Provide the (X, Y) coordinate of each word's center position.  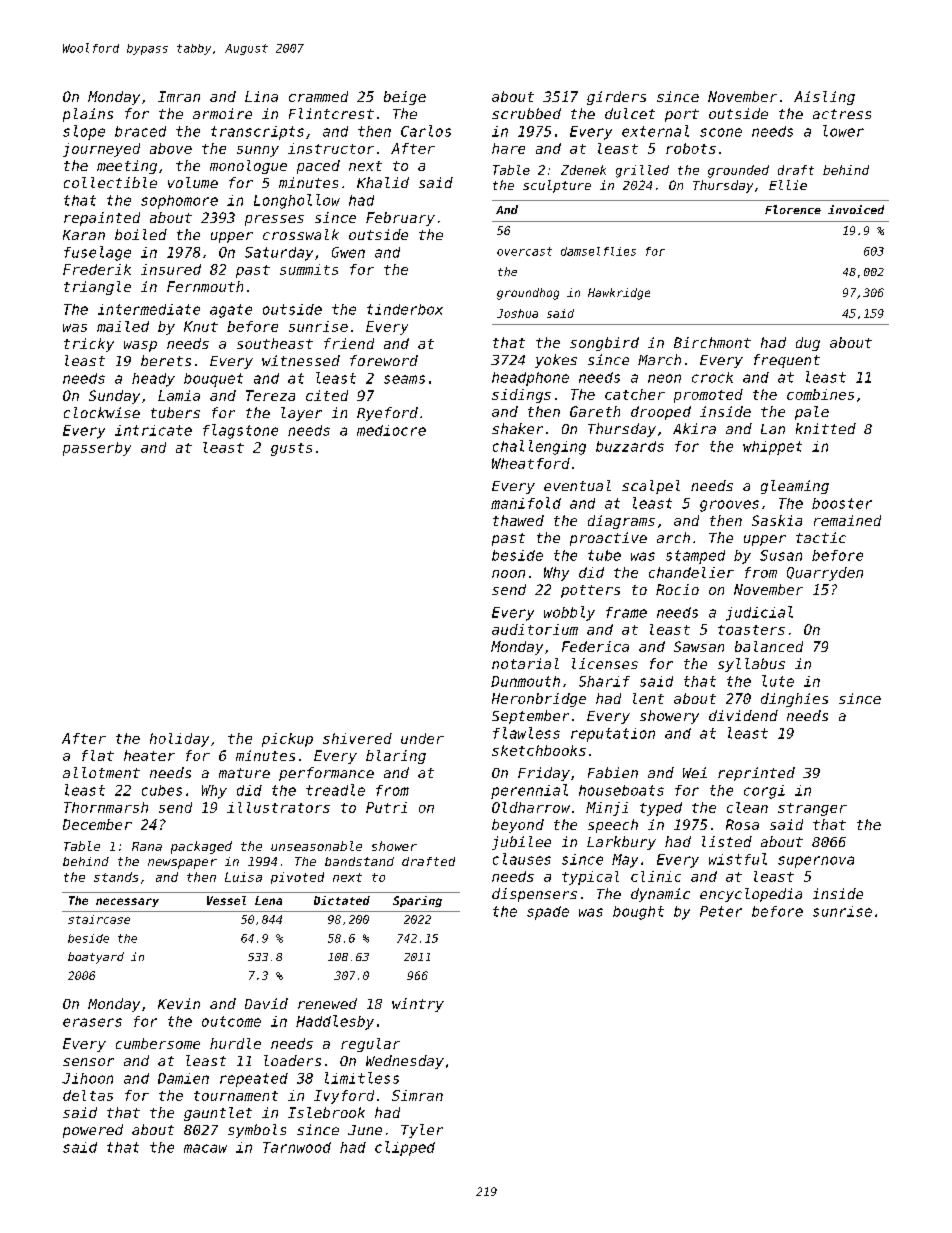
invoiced (856, 209)
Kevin (179, 1003)
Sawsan (699, 646)
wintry (418, 1005)
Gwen (348, 252)
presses (274, 220)
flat (98, 755)
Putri (386, 807)
